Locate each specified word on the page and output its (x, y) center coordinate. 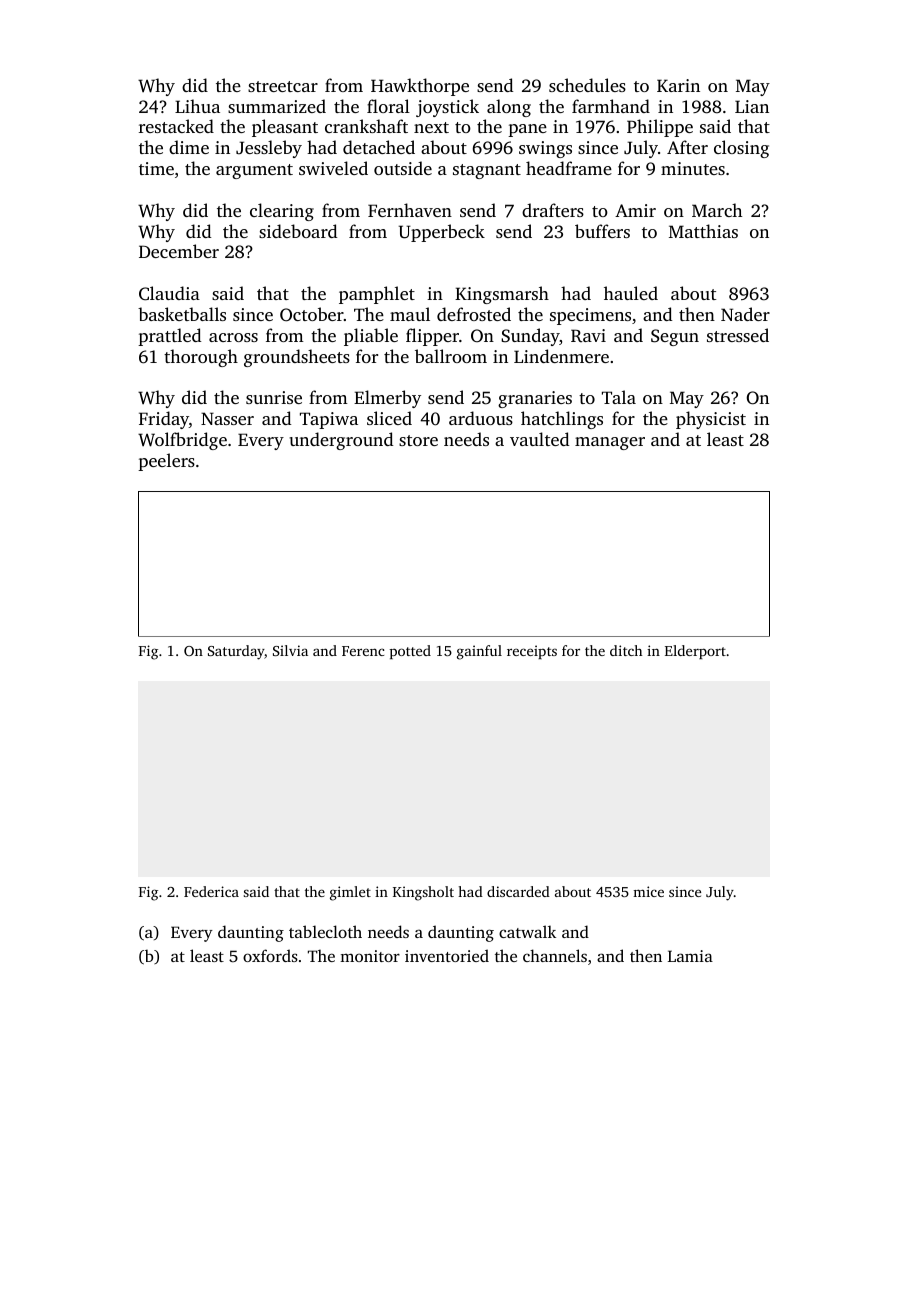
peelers (166, 462)
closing (741, 149)
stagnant (487, 171)
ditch (626, 650)
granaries (535, 399)
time (156, 168)
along (509, 108)
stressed (738, 335)
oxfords (270, 955)
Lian (752, 106)
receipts (532, 652)
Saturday (236, 652)
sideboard (298, 231)
